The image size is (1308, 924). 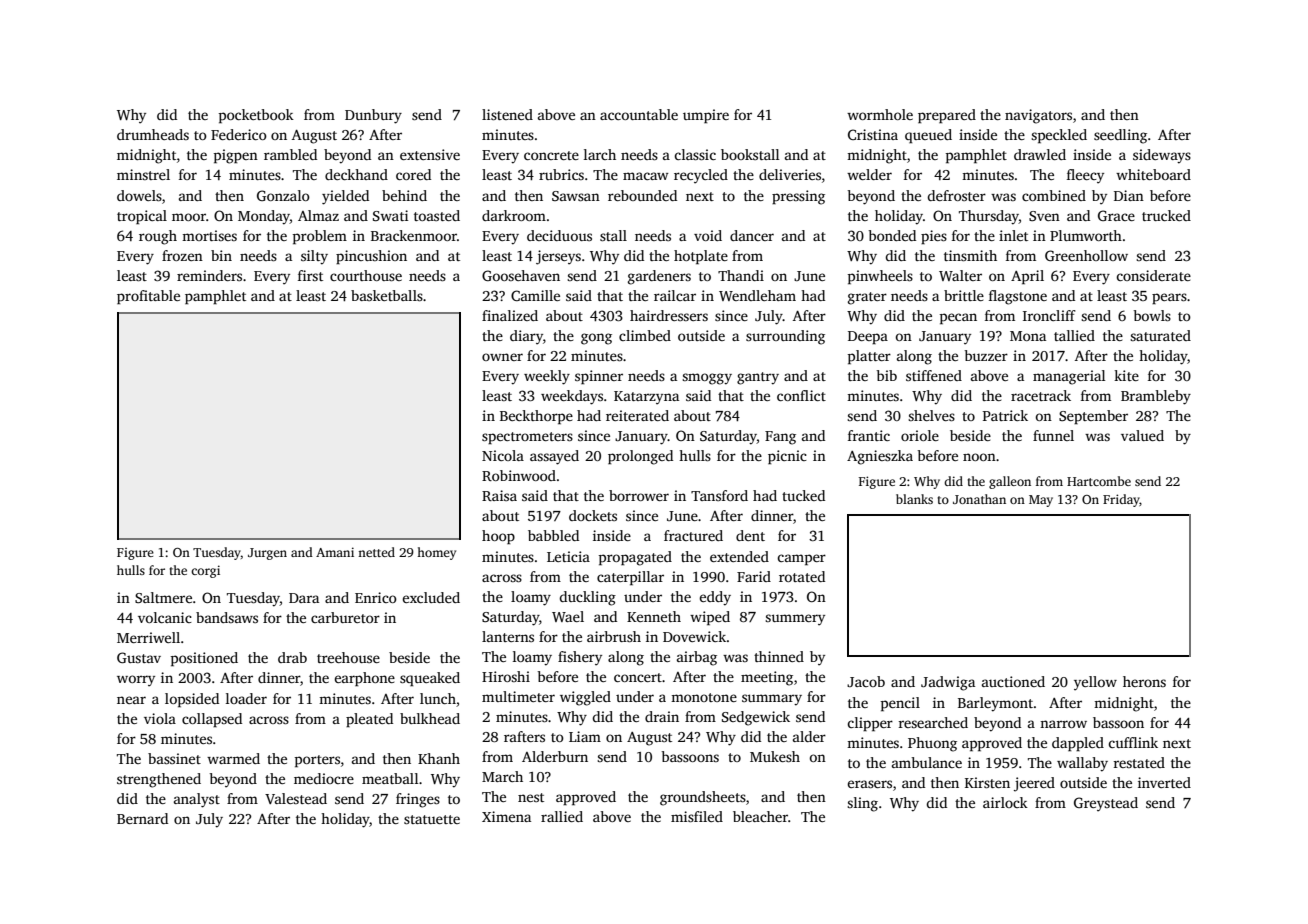 What do you see at coordinates (148, 297) in the screenshot?
I see `profitable` at bounding box center [148, 297].
